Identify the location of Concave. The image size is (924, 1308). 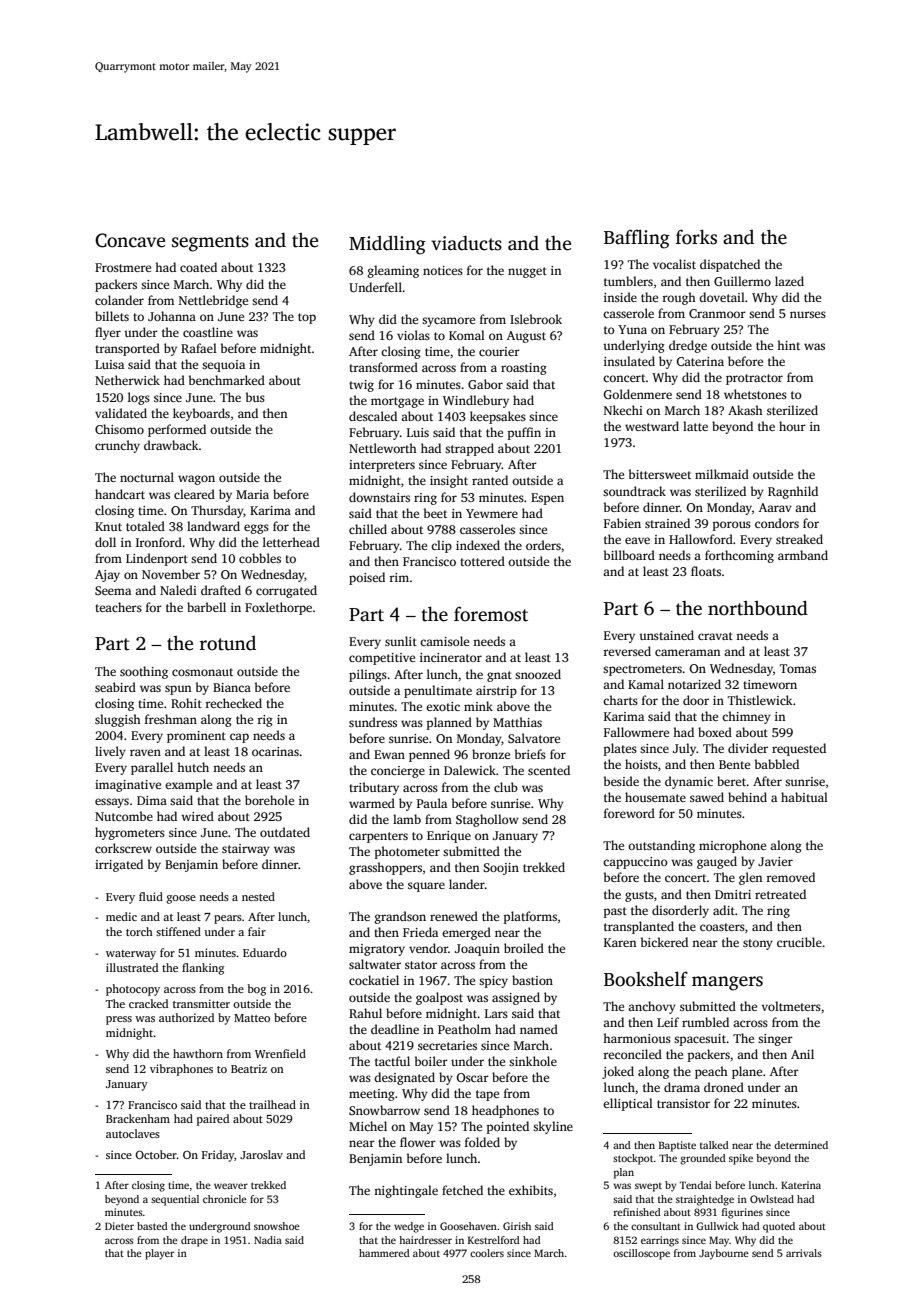
(130, 240).
